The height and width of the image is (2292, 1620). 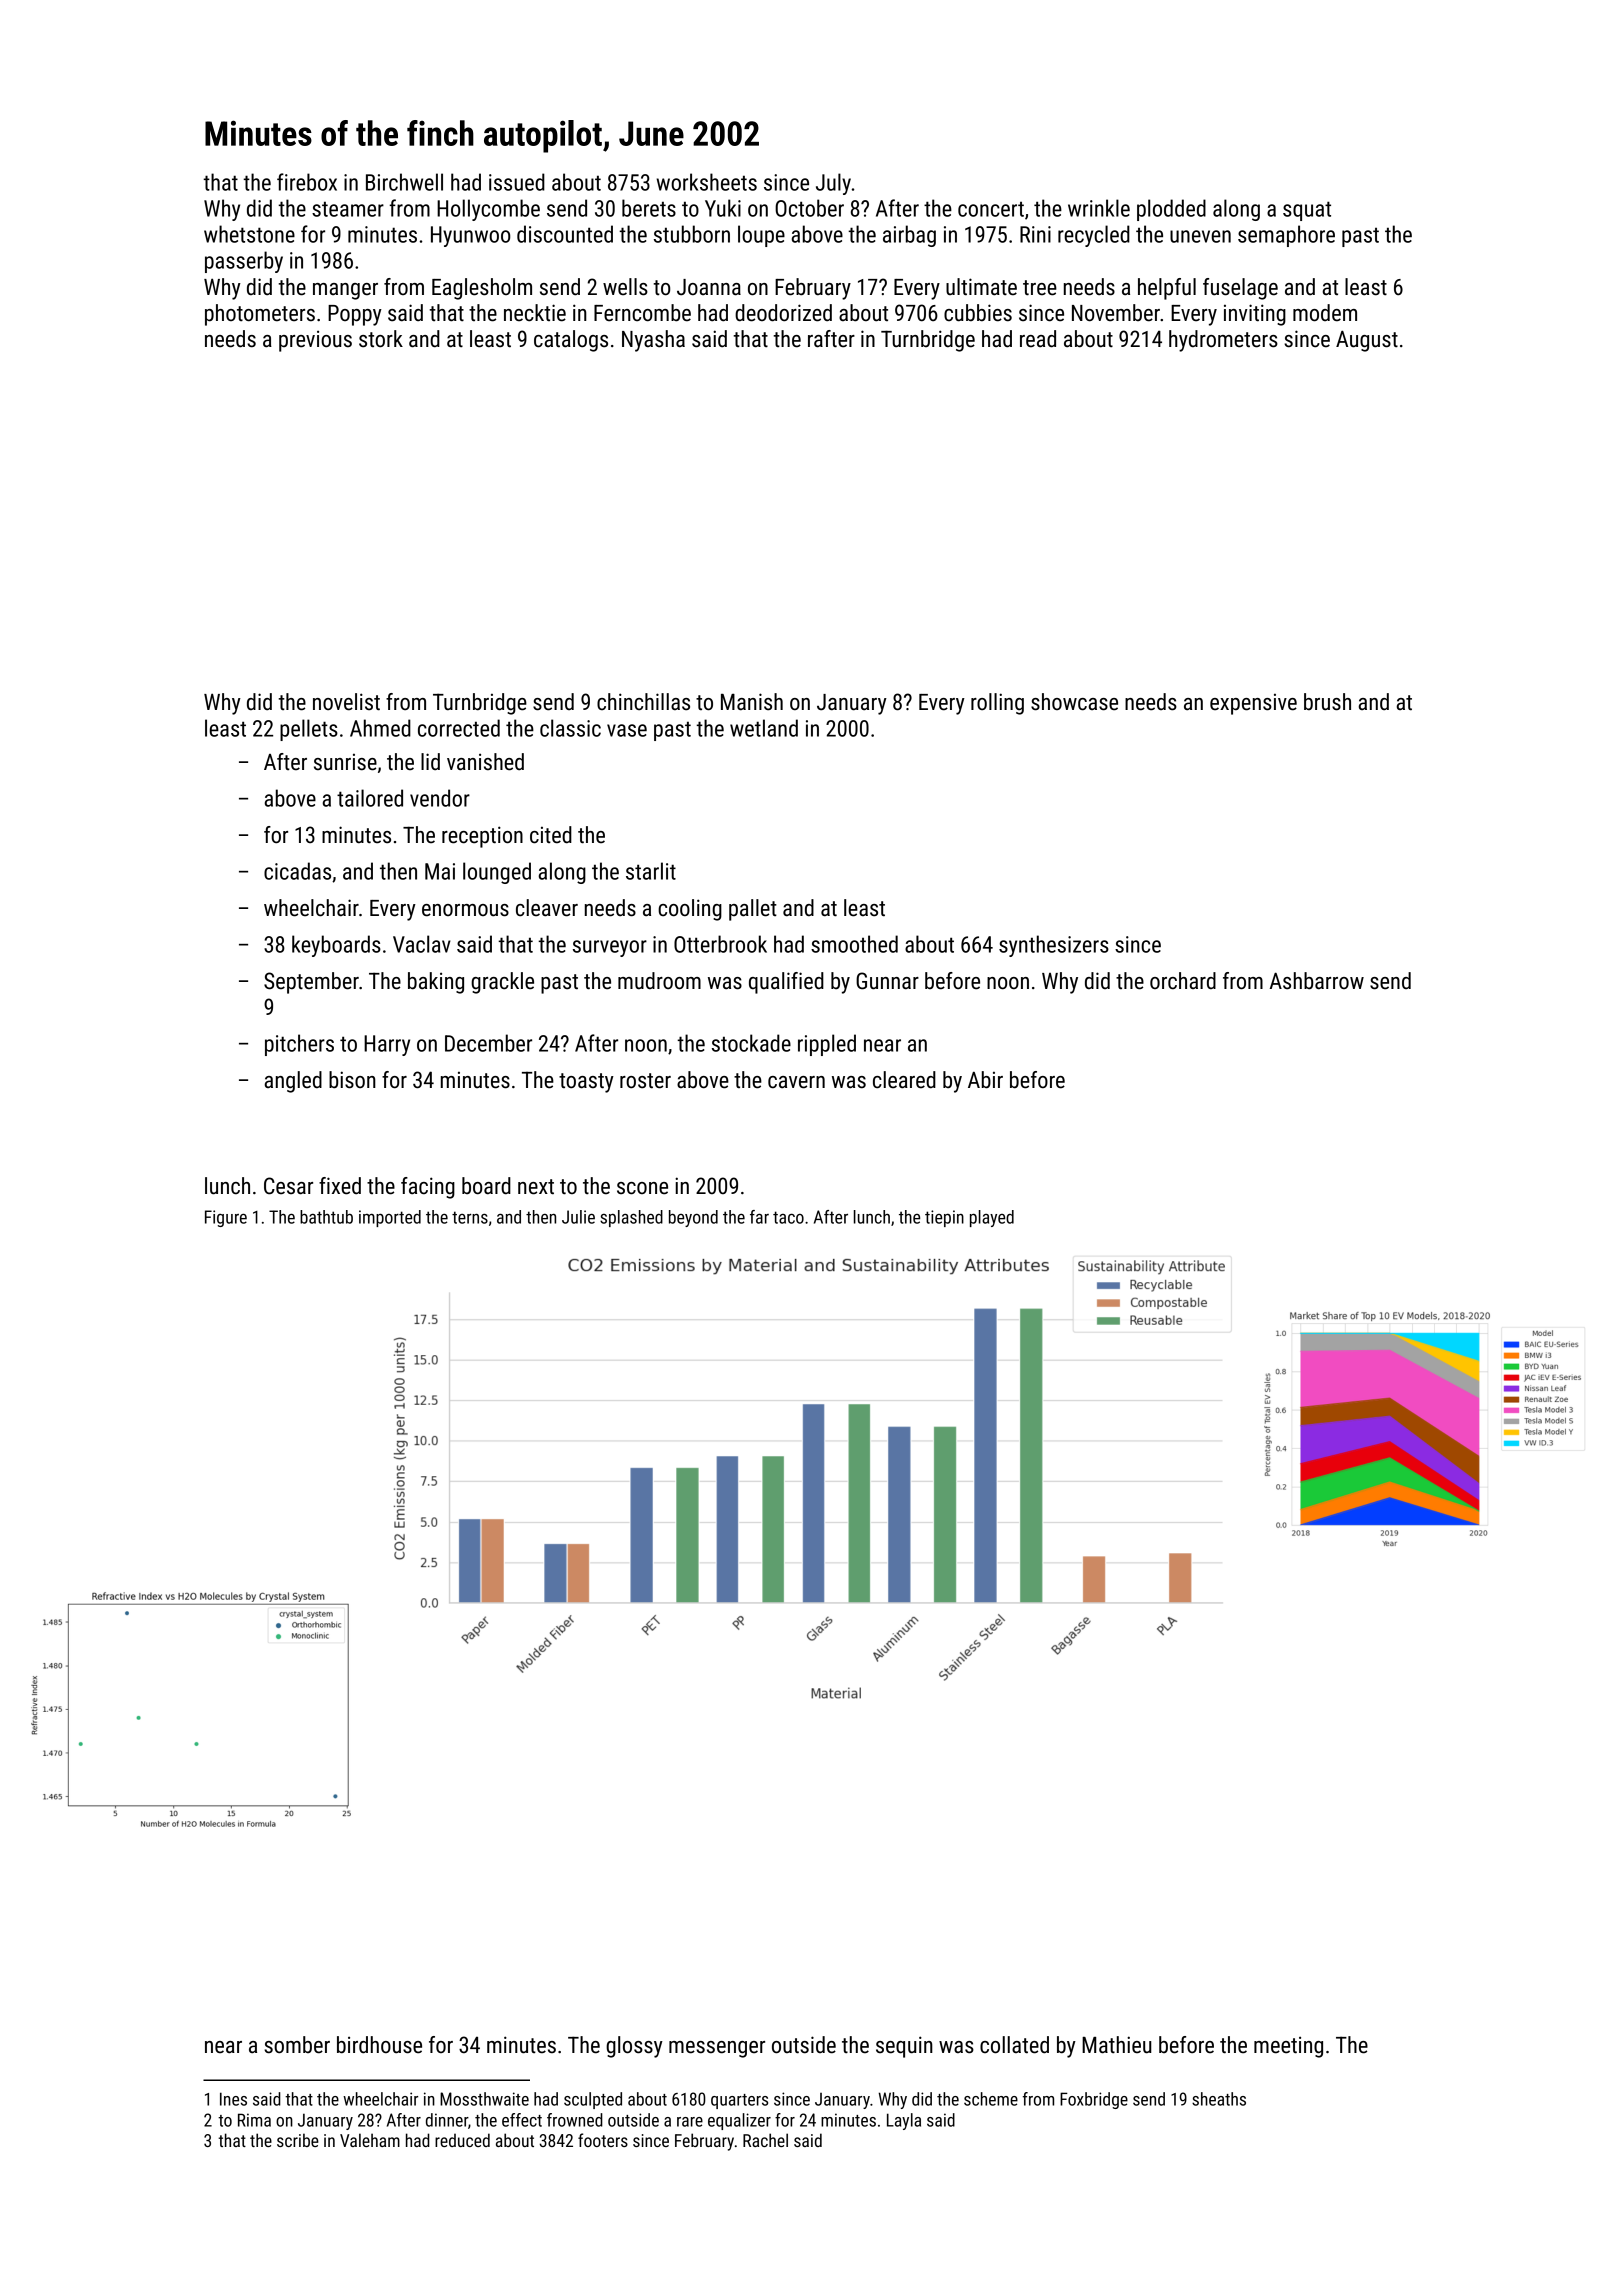 What do you see at coordinates (307, 182) in the image?
I see `firebox` at bounding box center [307, 182].
